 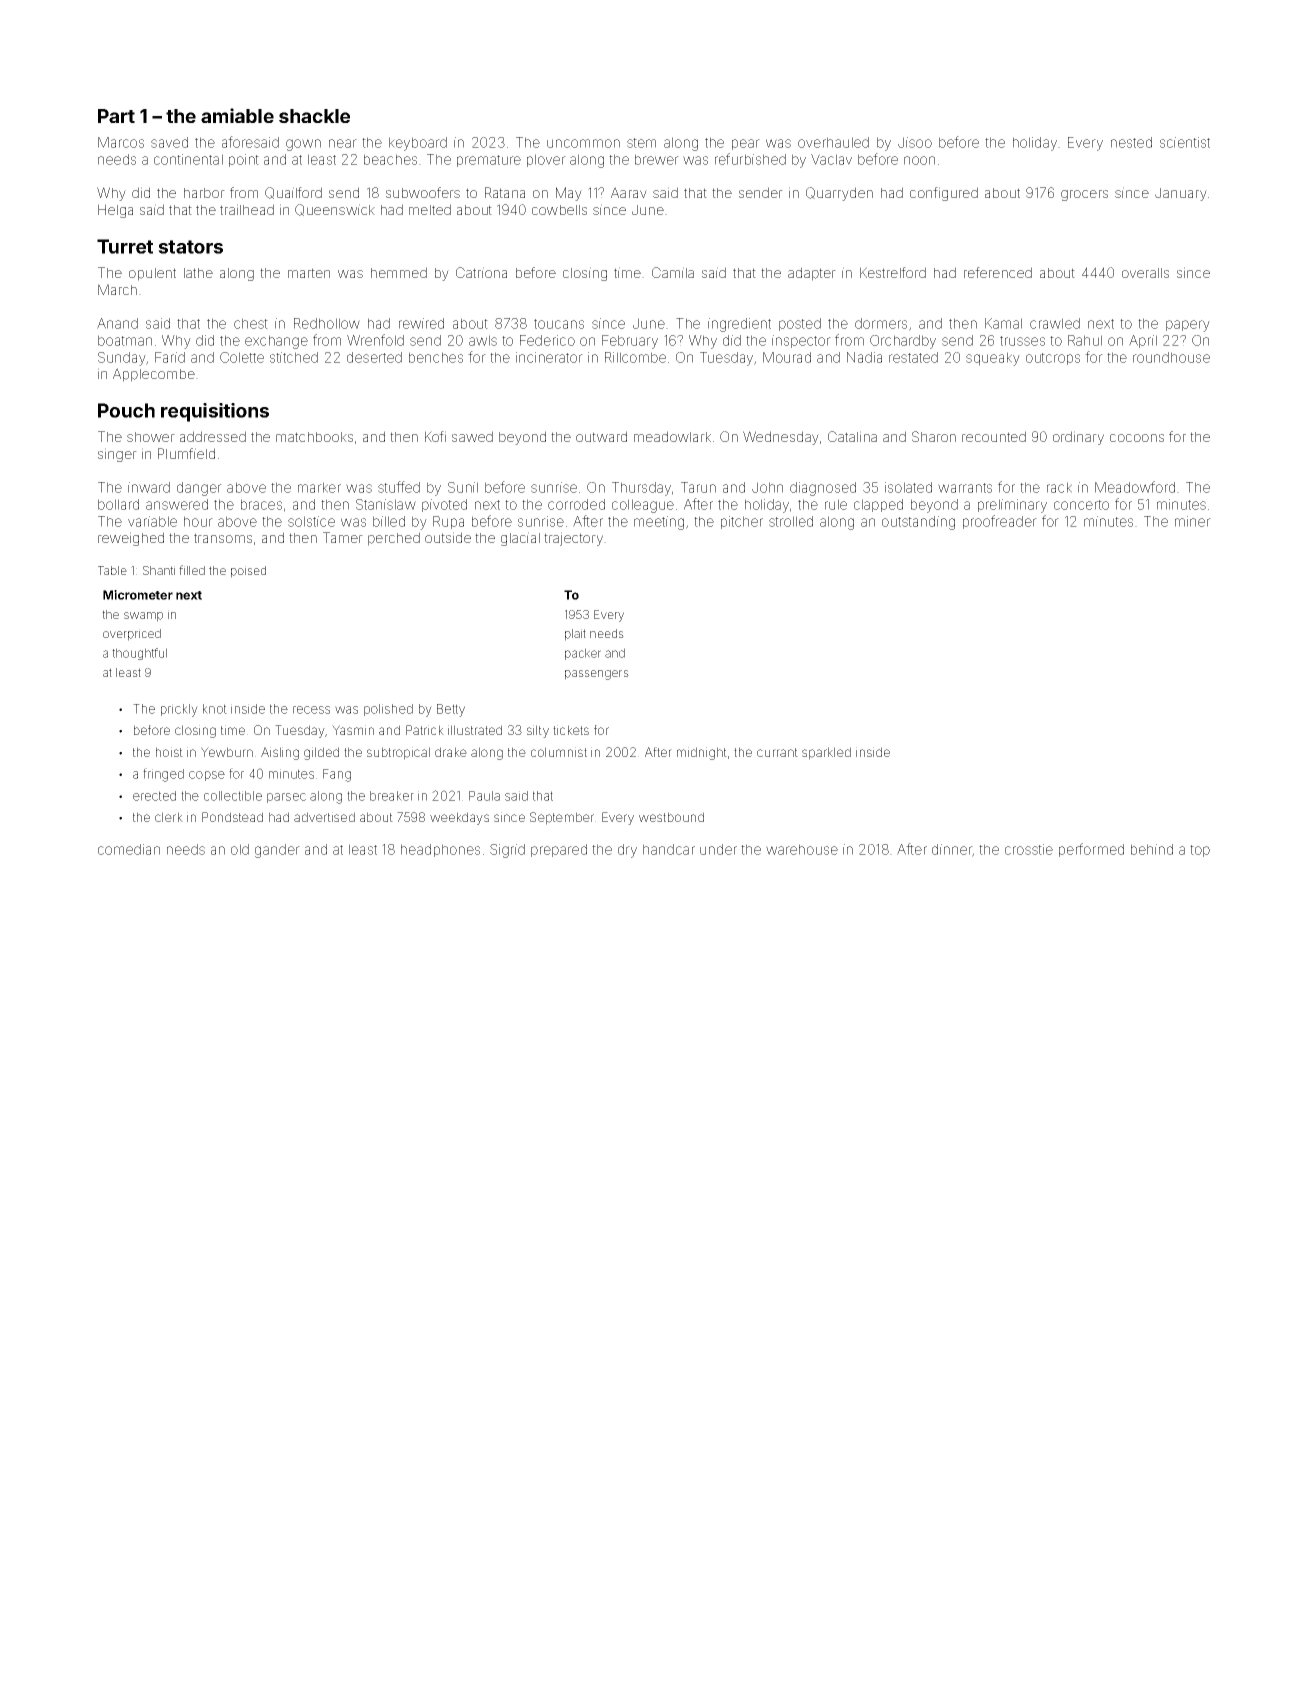 What do you see at coordinates (227, 752) in the screenshot?
I see `Yewburn` at bounding box center [227, 752].
